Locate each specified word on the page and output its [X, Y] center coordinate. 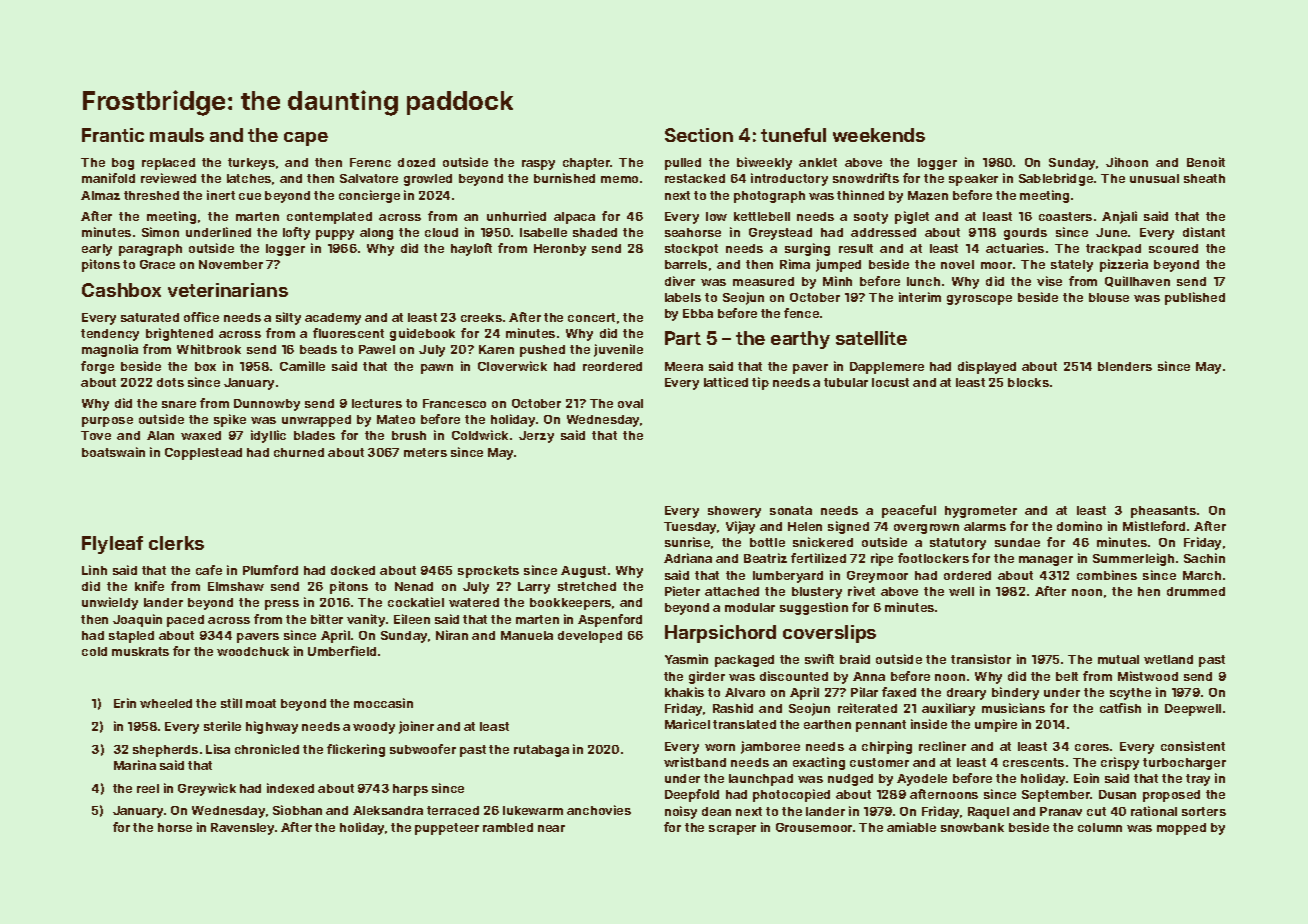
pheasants [1163, 512]
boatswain [113, 452]
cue [250, 196]
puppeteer [447, 829]
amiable [911, 827]
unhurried [516, 216]
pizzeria [1124, 265]
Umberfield [342, 651]
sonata [791, 510]
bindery [1015, 693]
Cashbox [121, 290]
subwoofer [423, 749]
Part [683, 338]
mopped [1181, 829]
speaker [973, 180]
